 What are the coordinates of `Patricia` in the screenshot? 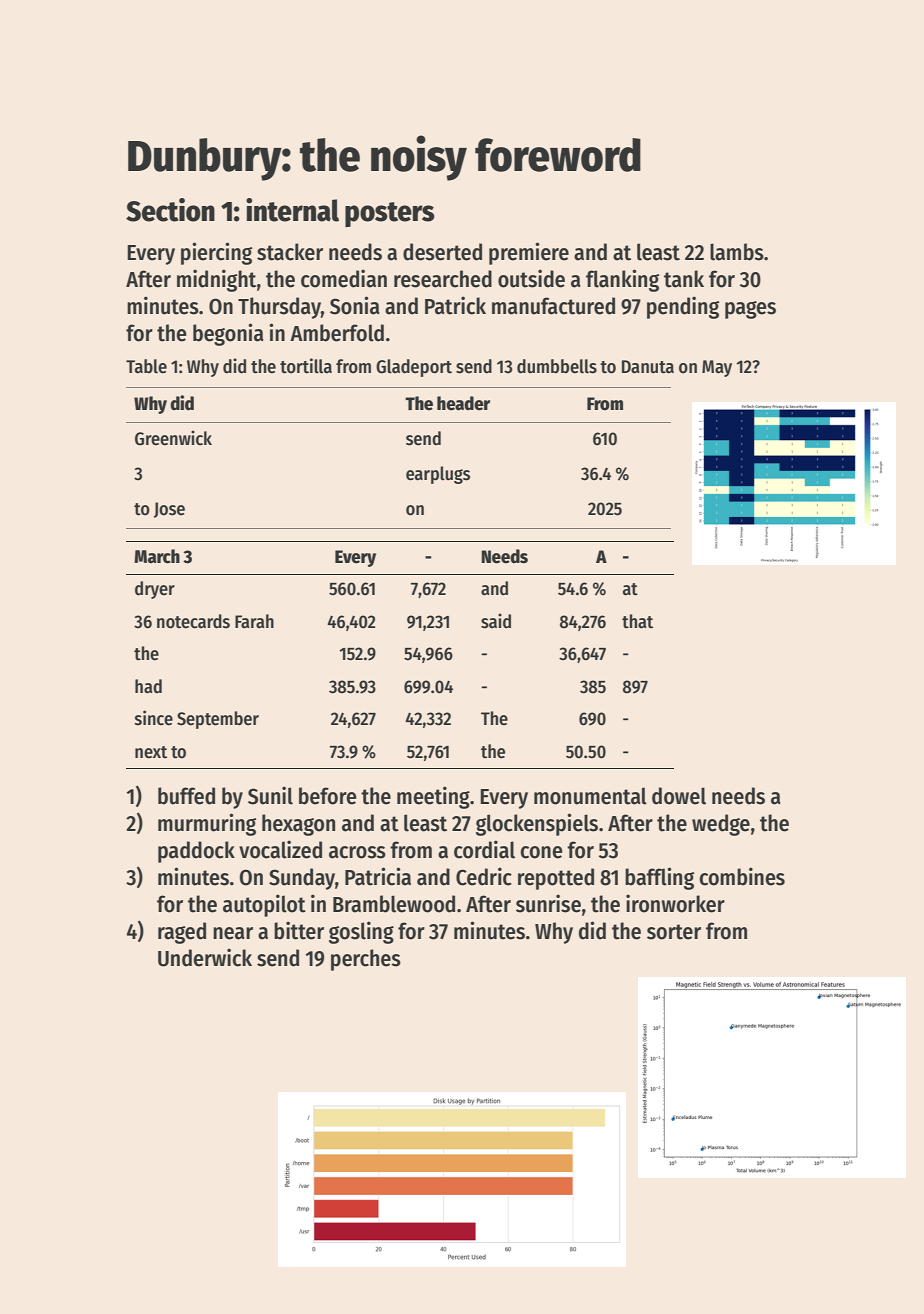 It's located at (378, 876).
